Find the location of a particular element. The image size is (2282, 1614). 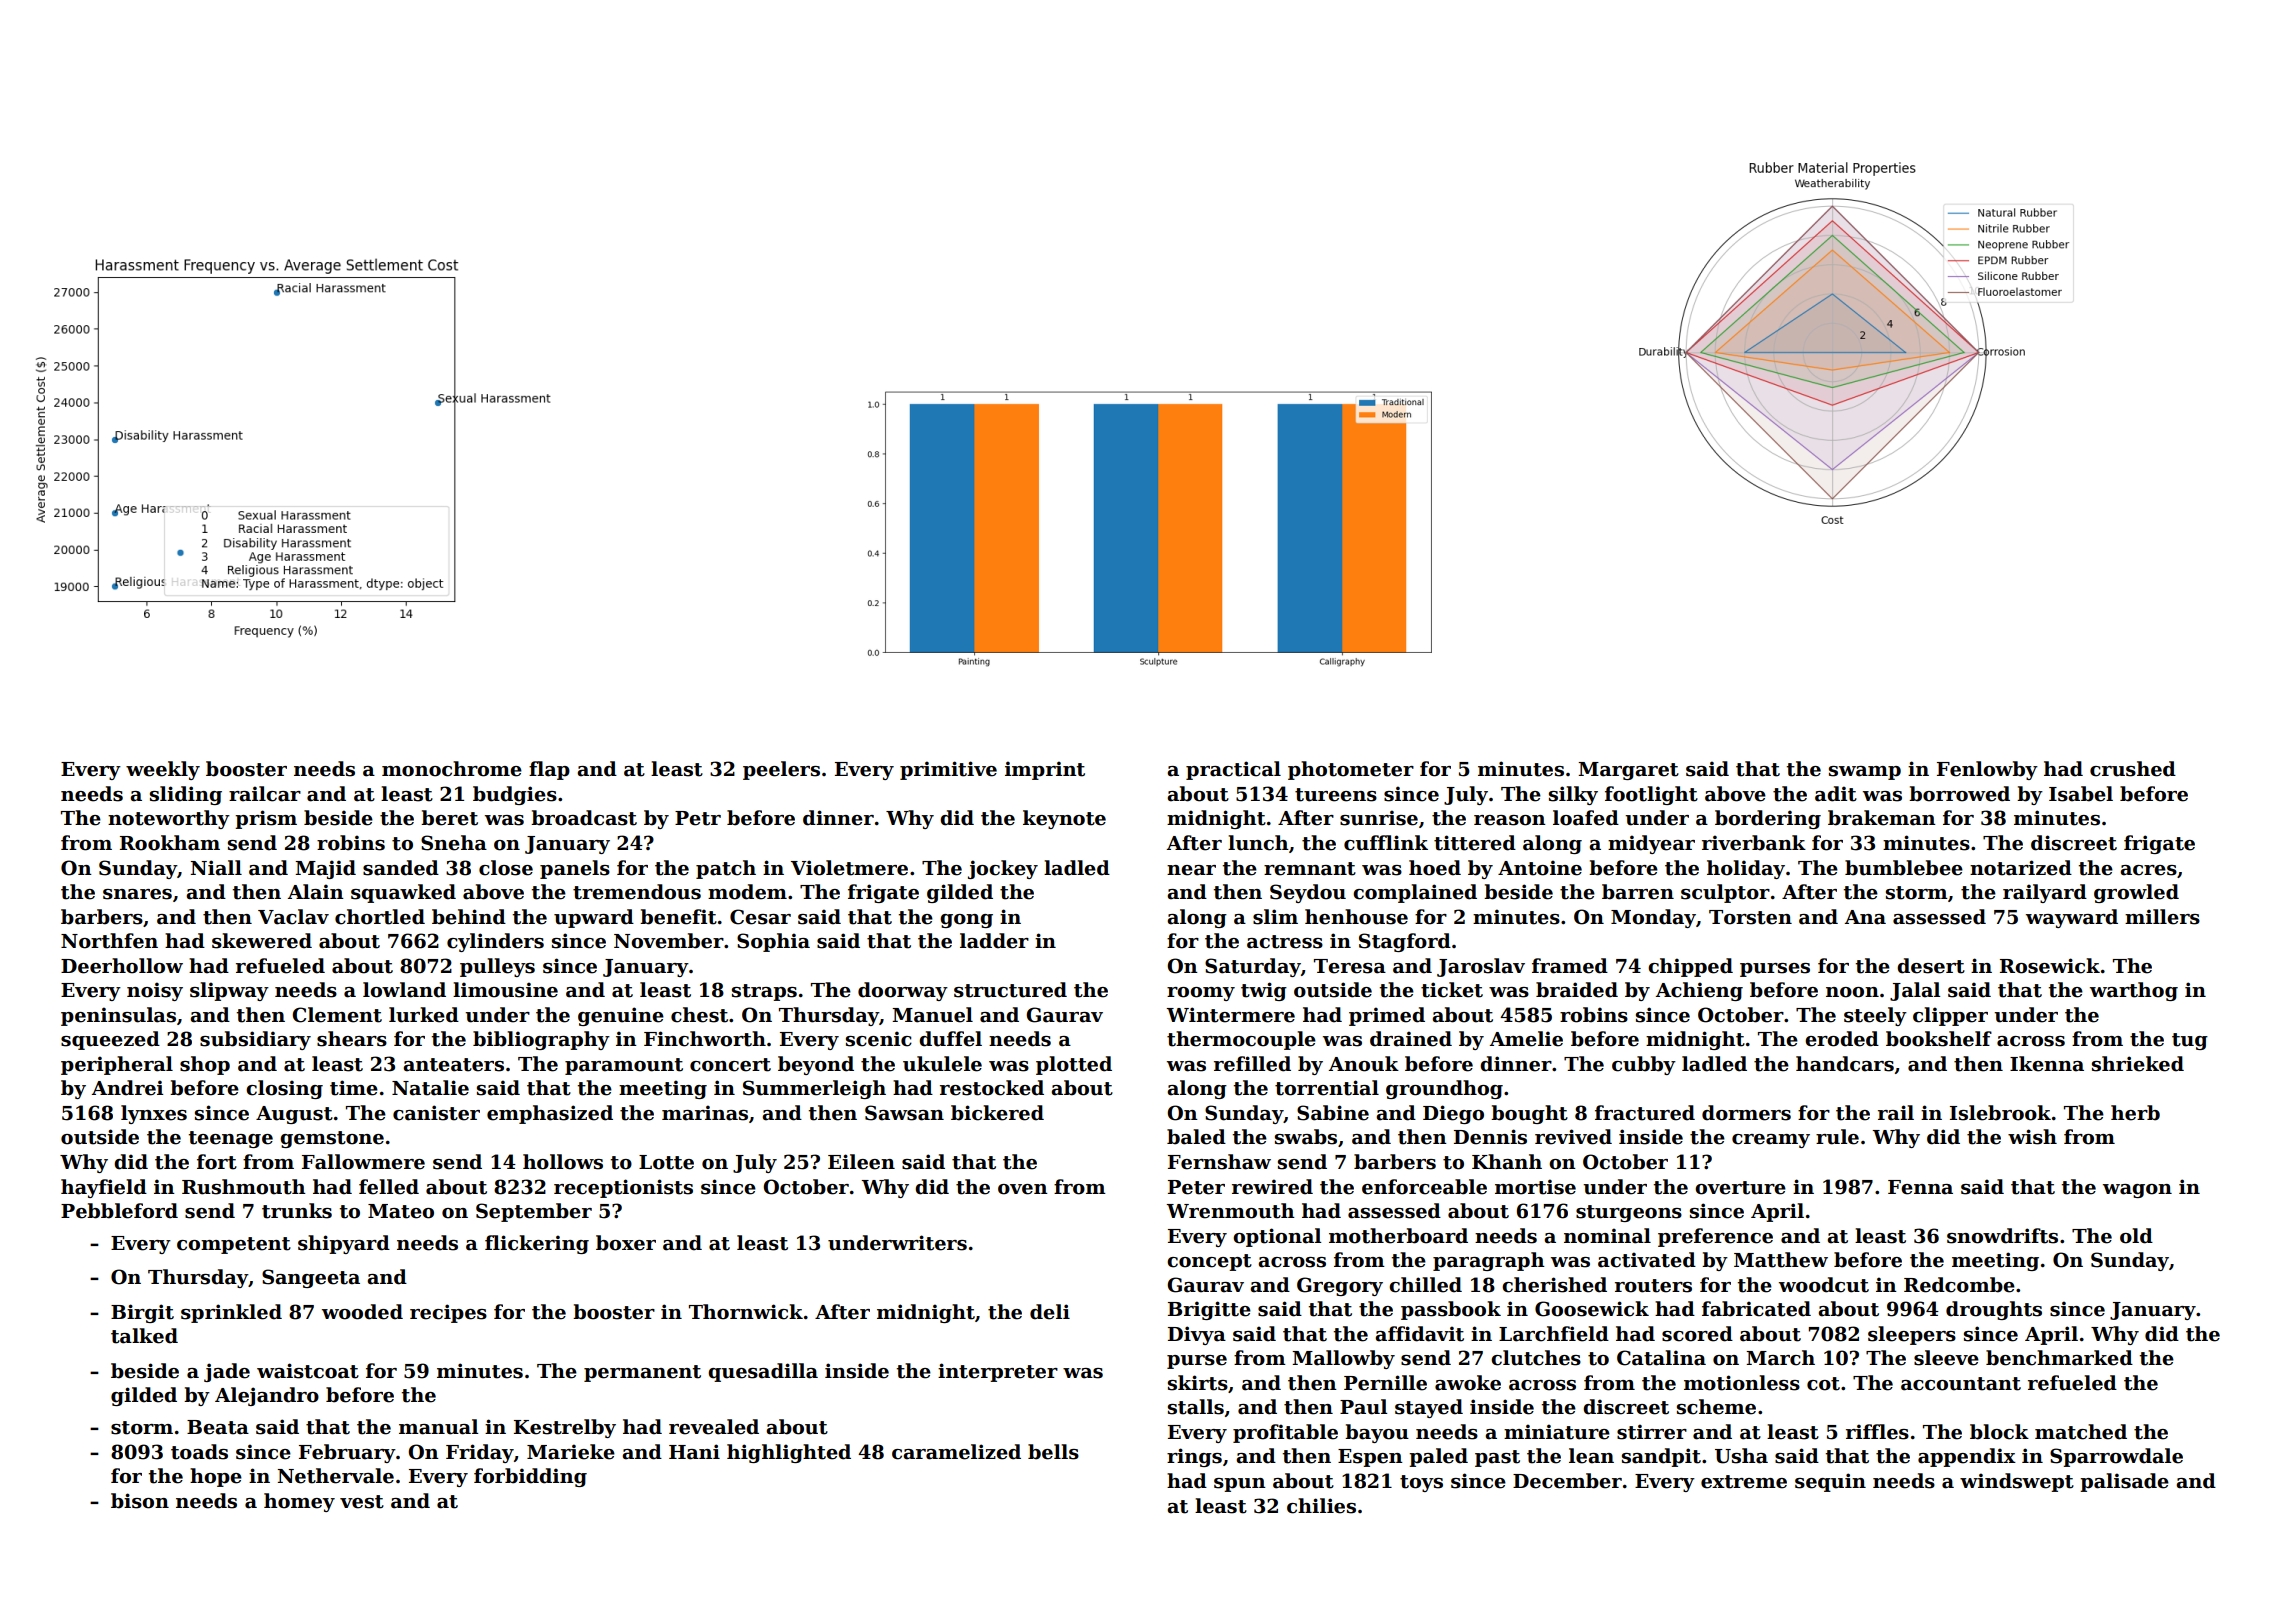

crushed is located at coordinates (2133, 769).
